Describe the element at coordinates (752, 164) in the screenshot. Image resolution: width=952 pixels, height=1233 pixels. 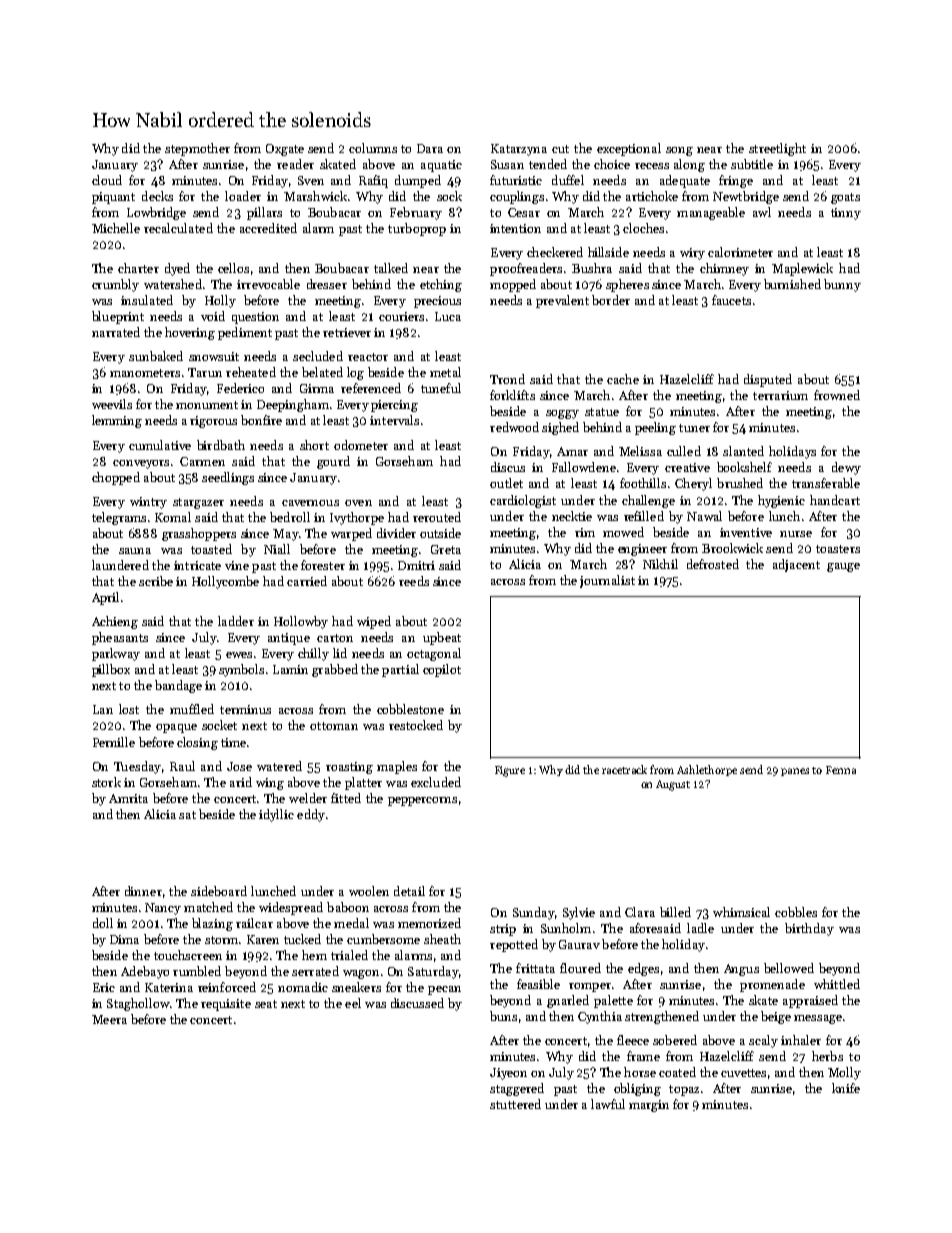
I see `subtitle` at that location.
